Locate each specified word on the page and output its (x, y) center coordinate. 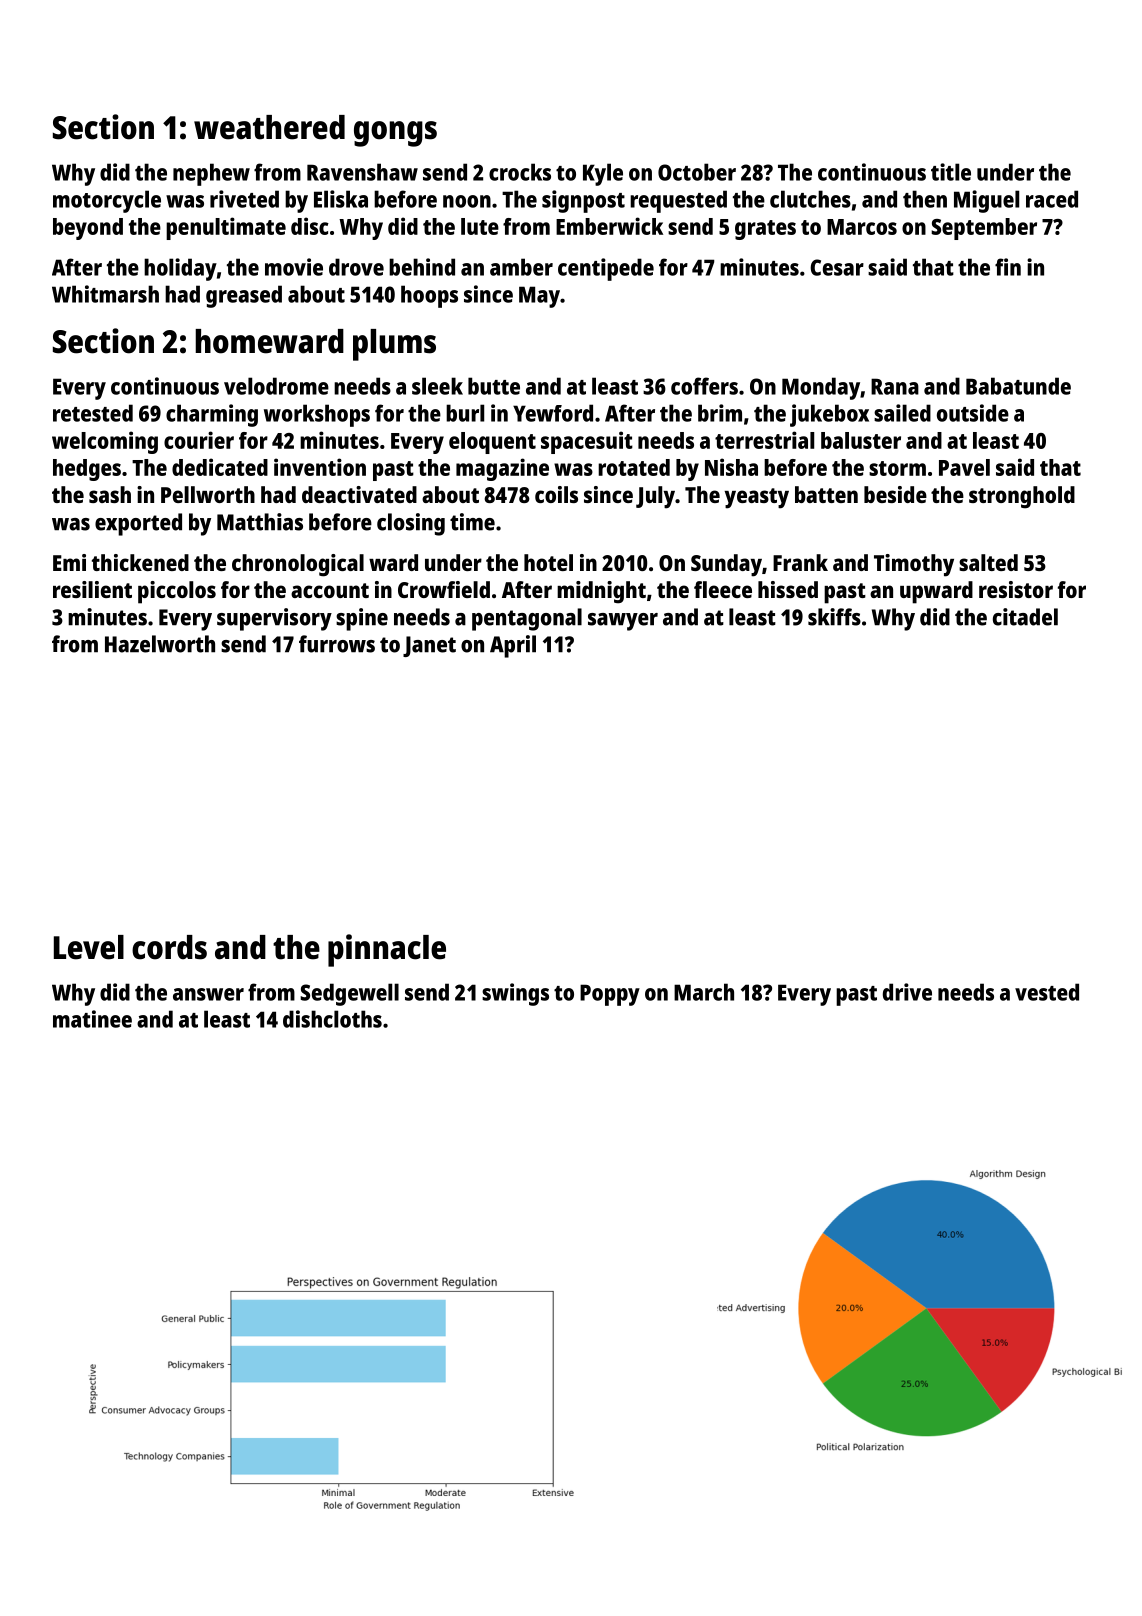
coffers (704, 386)
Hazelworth (160, 644)
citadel (1025, 617)
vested (1047, 992)
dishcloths (332, 1019)
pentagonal (527, 619)
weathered (269, 127)
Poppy (610, 995)
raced (1052, 199)
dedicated (220, 467)
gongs (395, 134)
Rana (895, 386)
